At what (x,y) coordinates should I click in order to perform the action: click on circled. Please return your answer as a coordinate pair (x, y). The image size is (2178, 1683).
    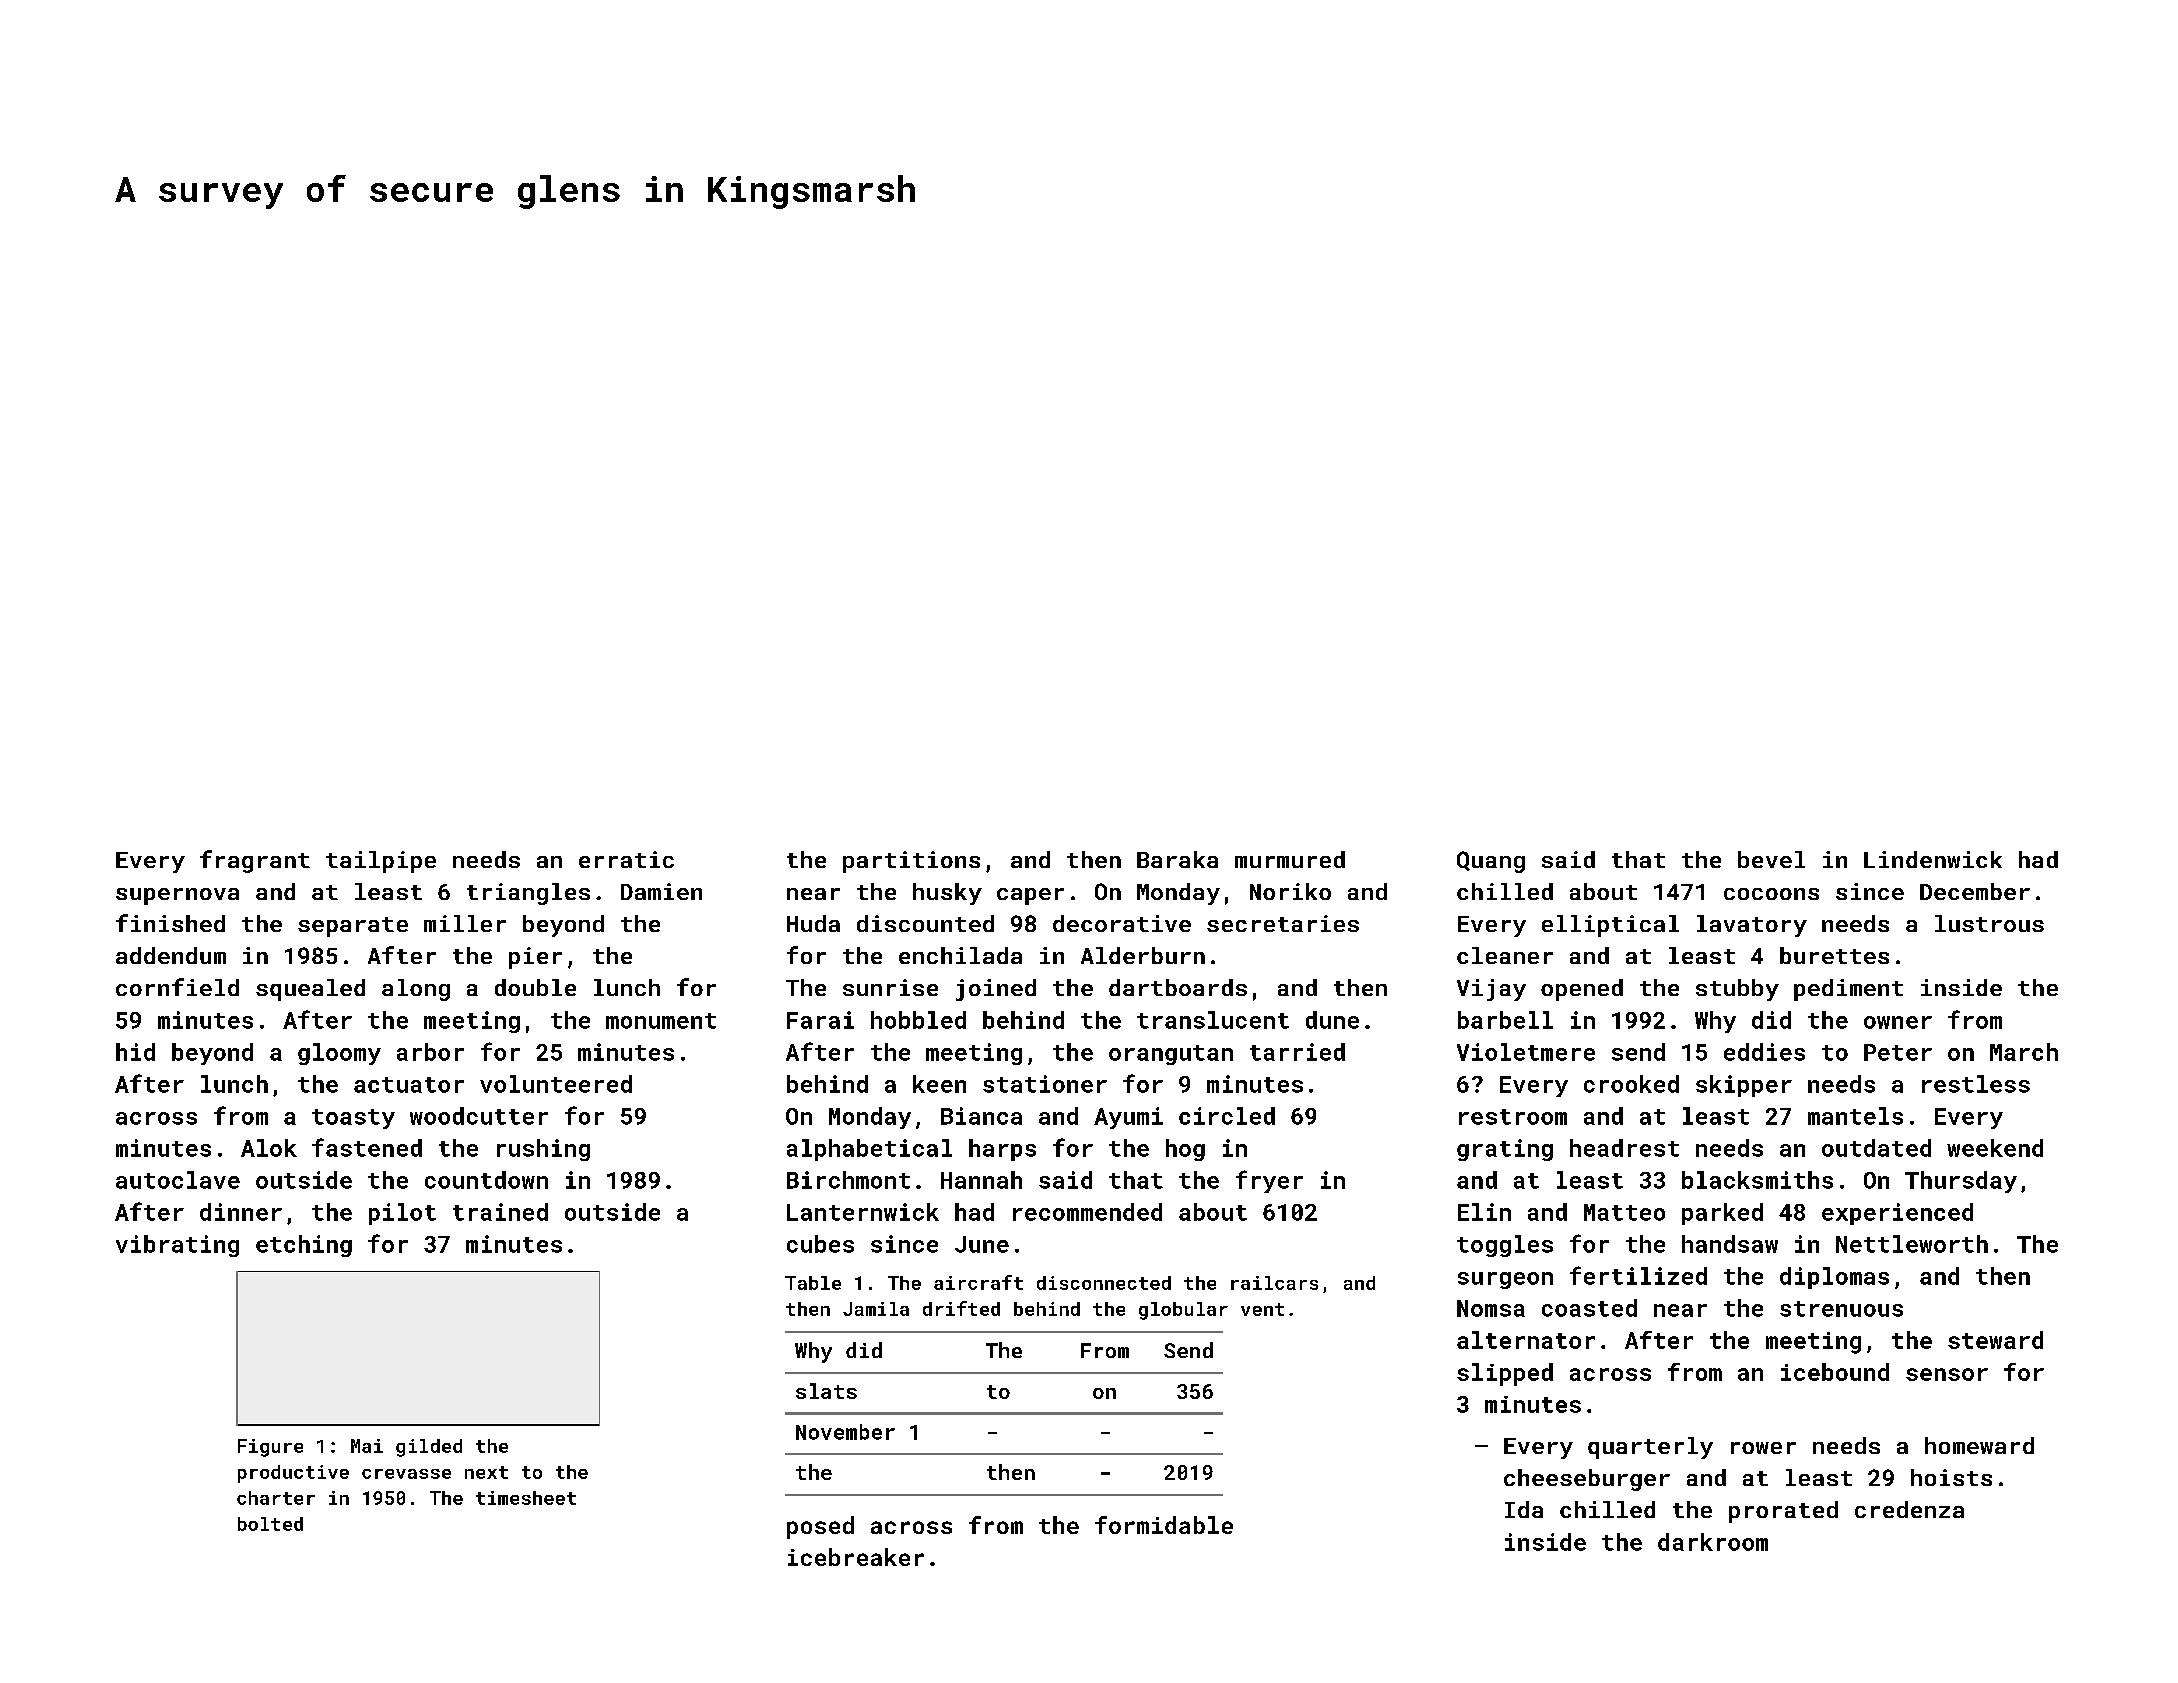
    Looking at the image, I should click on (1227, 1116).
